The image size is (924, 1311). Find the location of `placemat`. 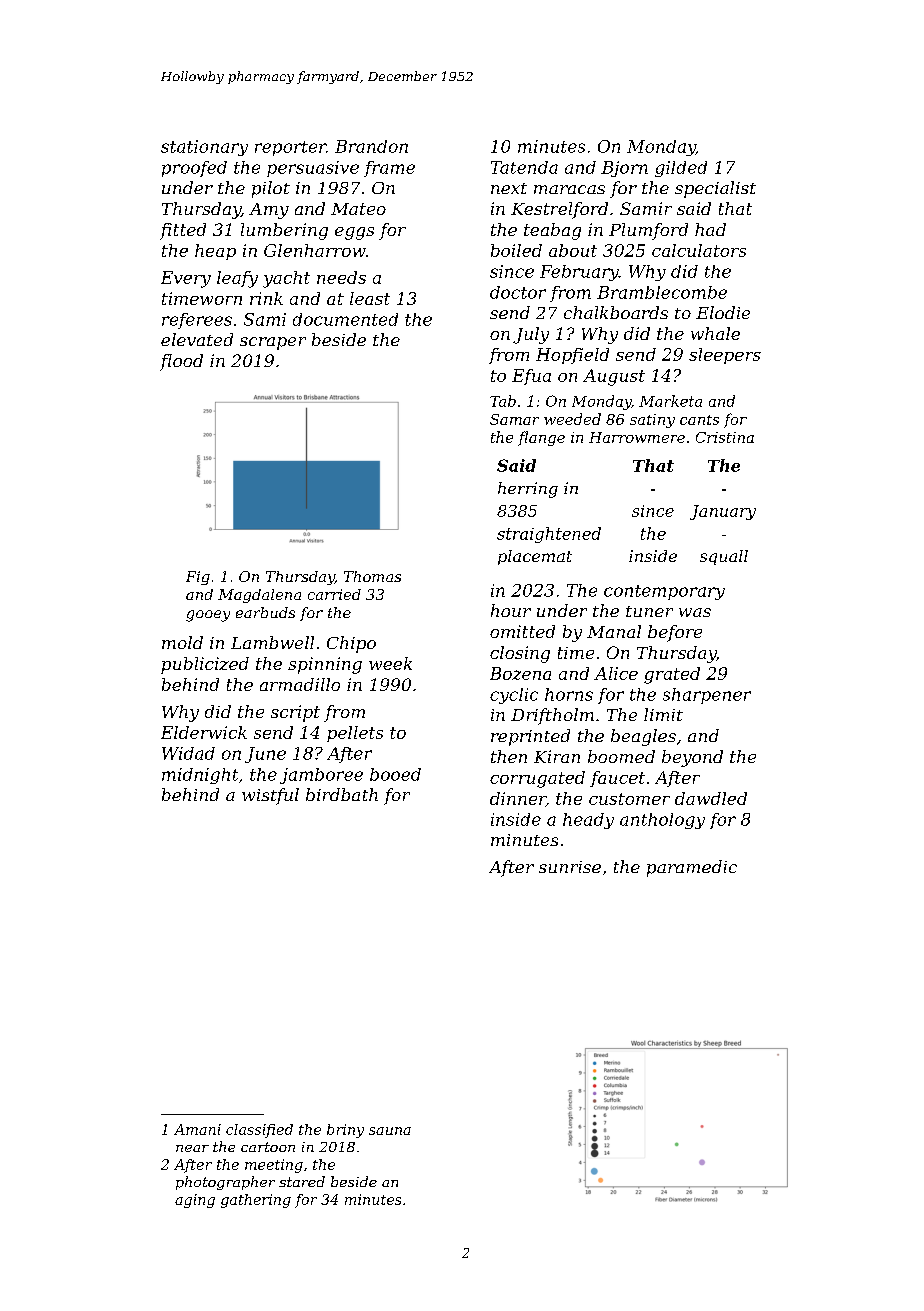

placemat is located at coordinates (535, 557).
